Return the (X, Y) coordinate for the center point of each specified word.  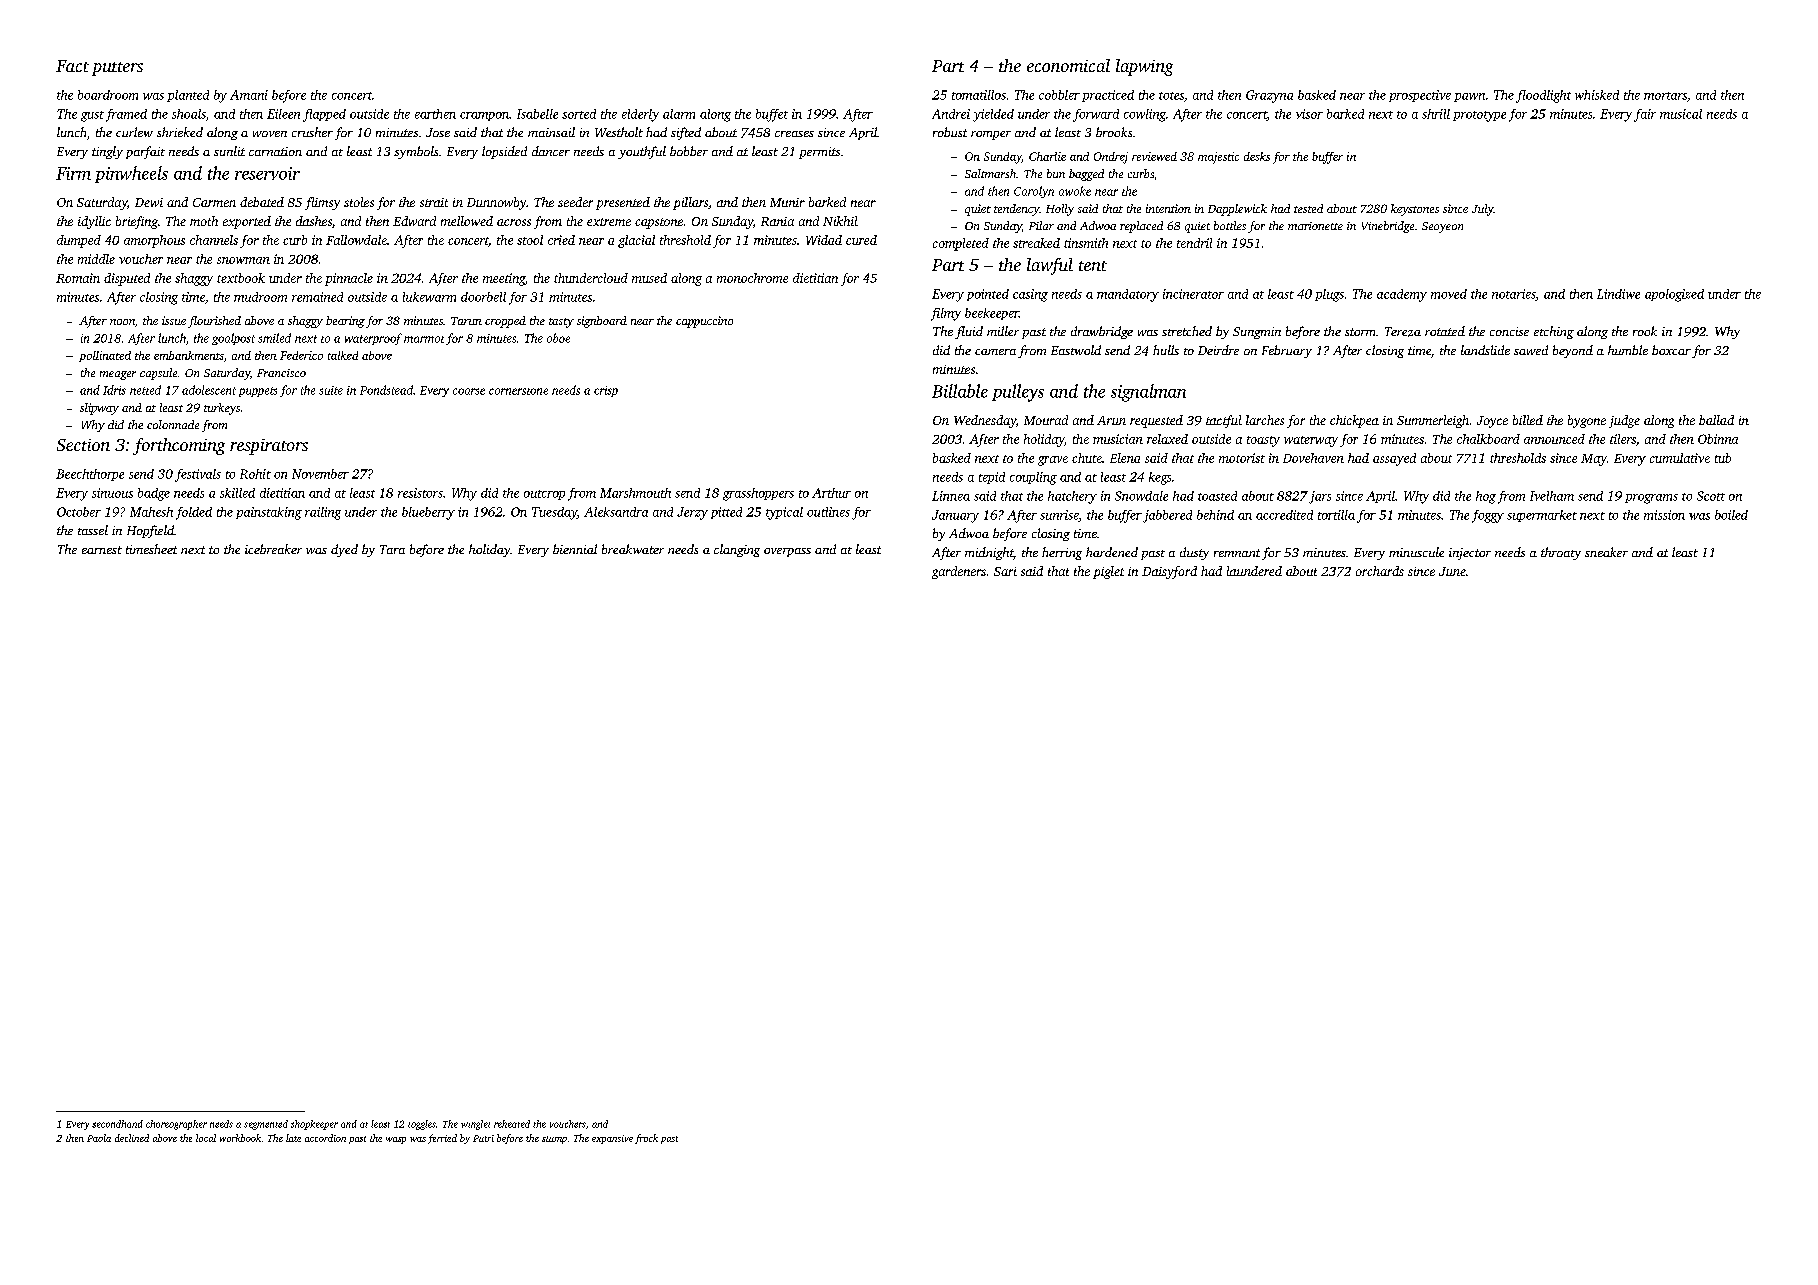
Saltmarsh (990, 173)
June (1452, 571)
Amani (249, 95)
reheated (512, 1124)
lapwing (1144, 67)
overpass (787, 552)
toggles (422, 1125)
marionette (1315, 226)
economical (1068, 65)
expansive (612, 1139)
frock (646, 1139)
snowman (243, 260)
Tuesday (554, 513)
